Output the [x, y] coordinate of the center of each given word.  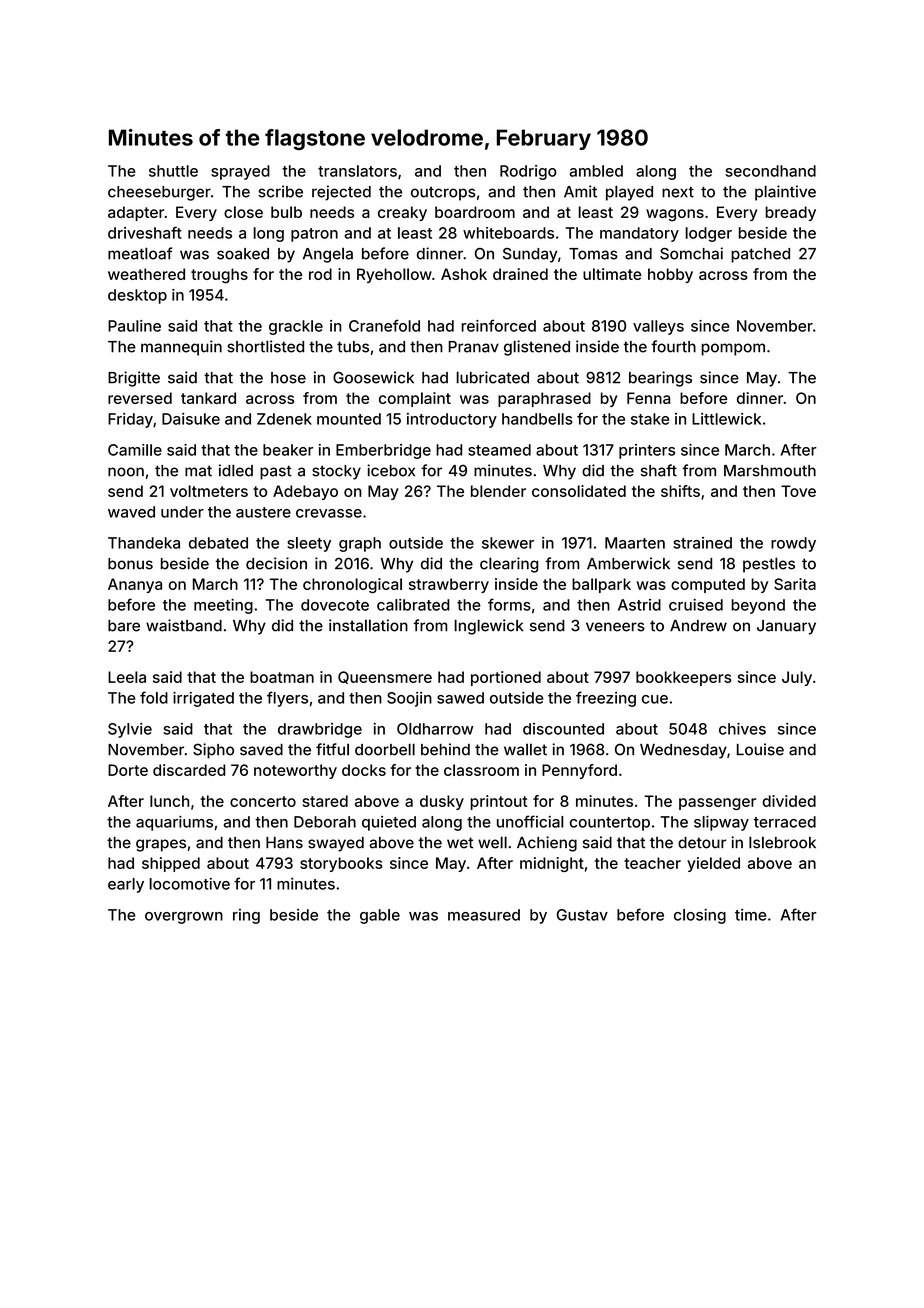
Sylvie [130, 730]
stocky [336, 472]
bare [124, 626]
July [797, 678]
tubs [353, 347]
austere [263, 512]
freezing [606, 699]
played [629, 193]
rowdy [793, 544]
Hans [284, 843]
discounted [563, 729]
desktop [137, 296]
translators [357, 171]
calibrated [413, 605]
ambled [596, 171]
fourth [673, 346]
